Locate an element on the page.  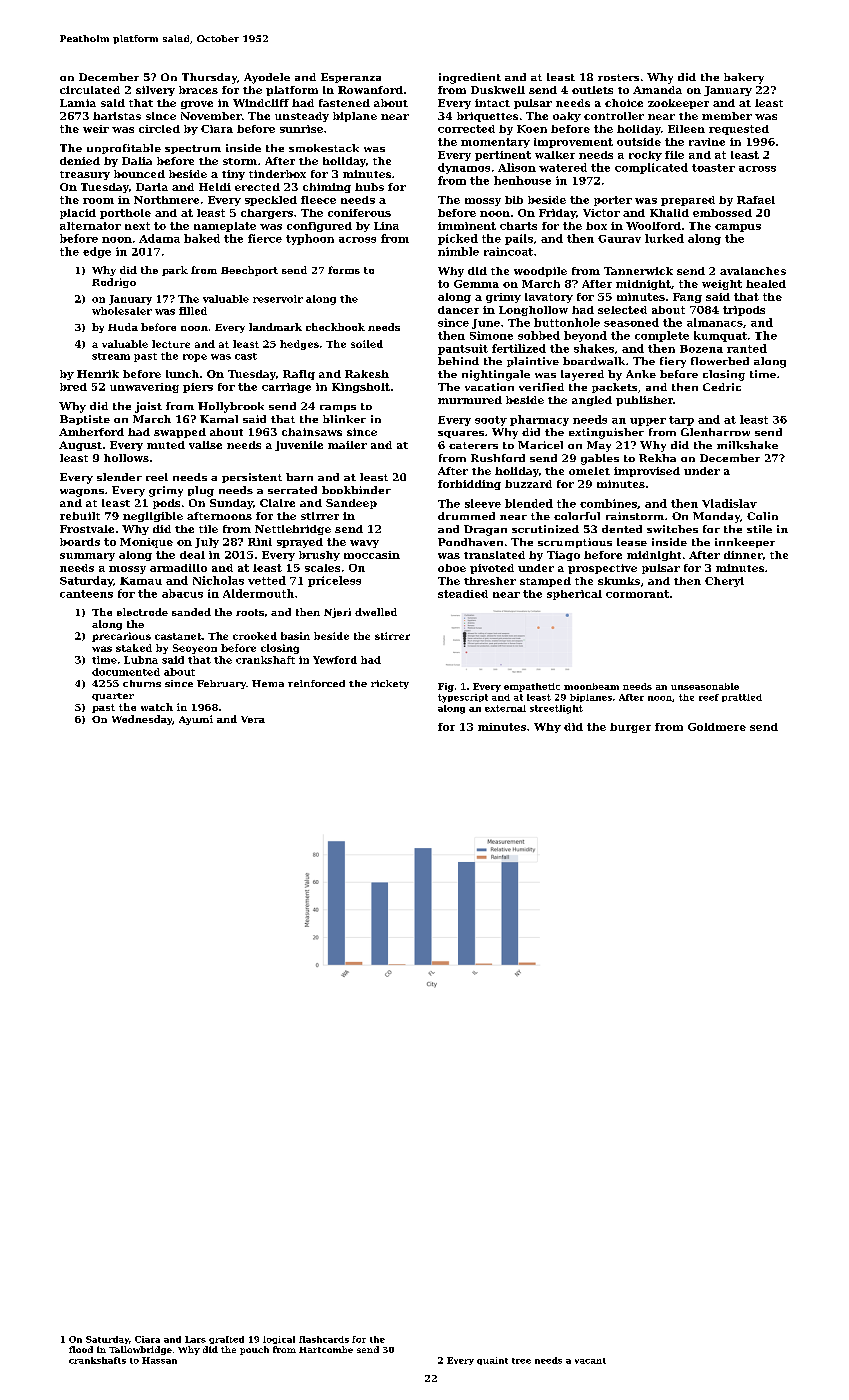
filled is located at coordinates (193, 311).
